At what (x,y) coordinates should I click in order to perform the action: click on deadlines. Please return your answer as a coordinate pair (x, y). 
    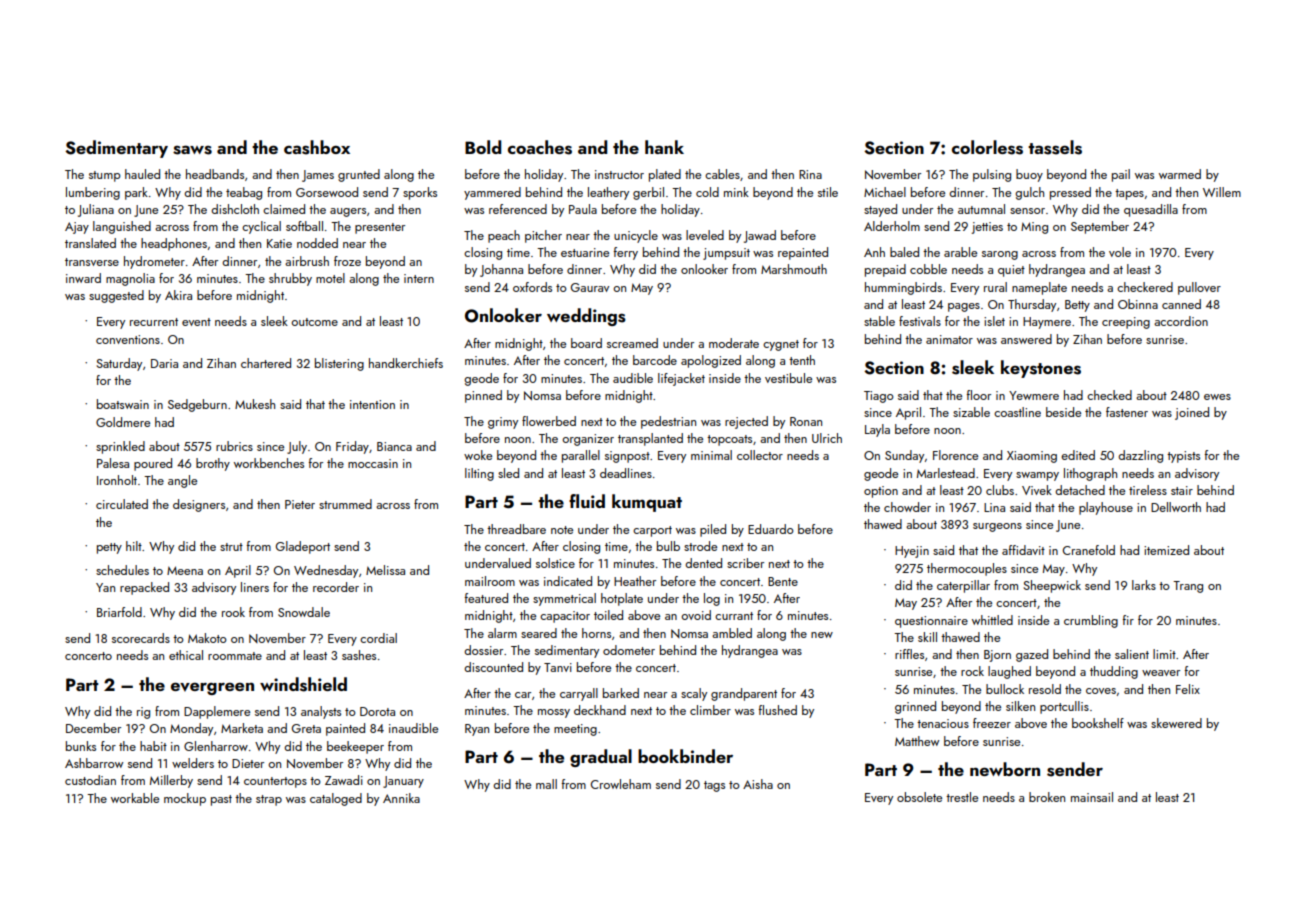
    Looking at the image, I should click on (626, 473).
